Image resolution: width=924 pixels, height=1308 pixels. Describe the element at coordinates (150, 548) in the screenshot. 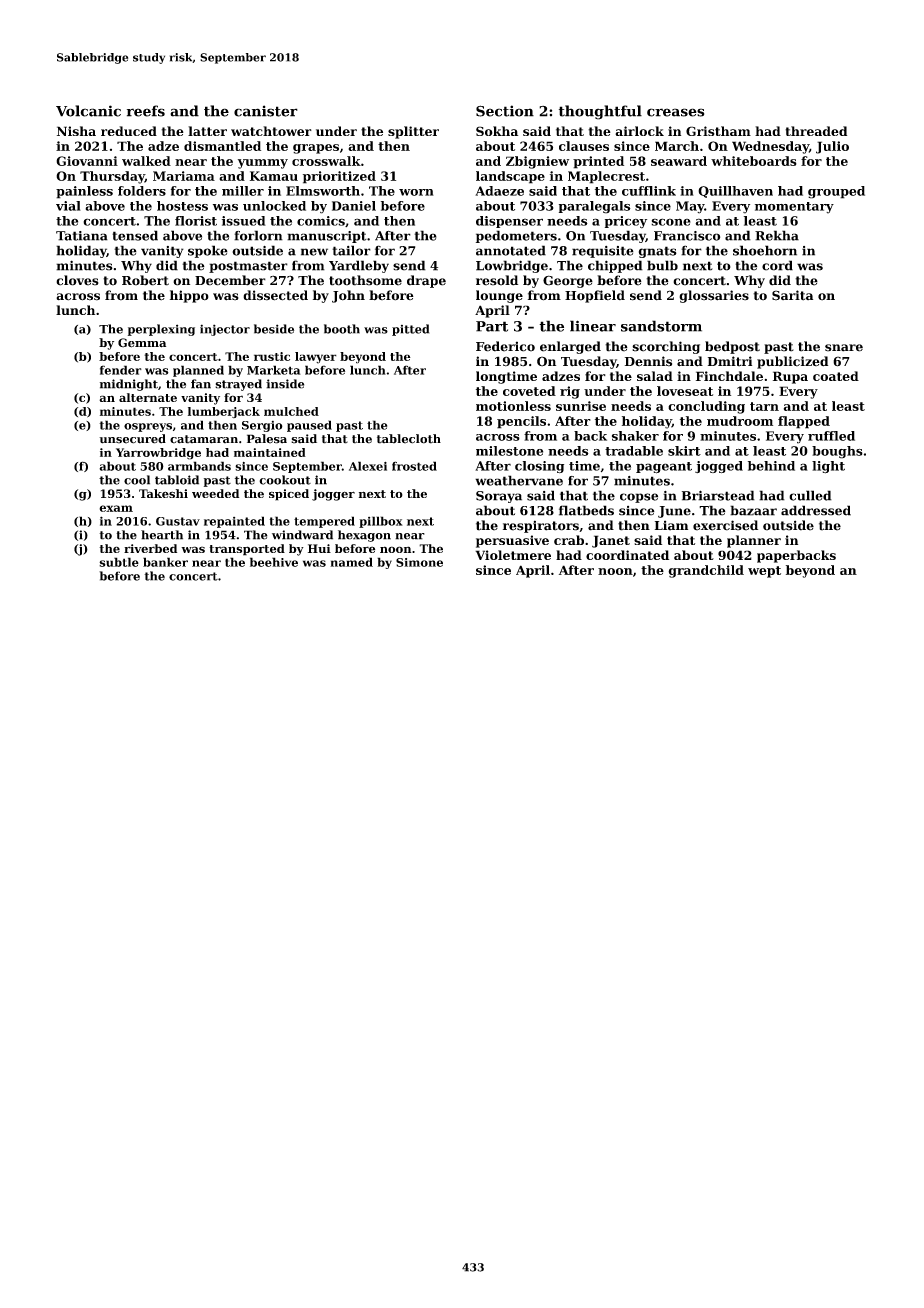

I see `riverbed` at that location.
